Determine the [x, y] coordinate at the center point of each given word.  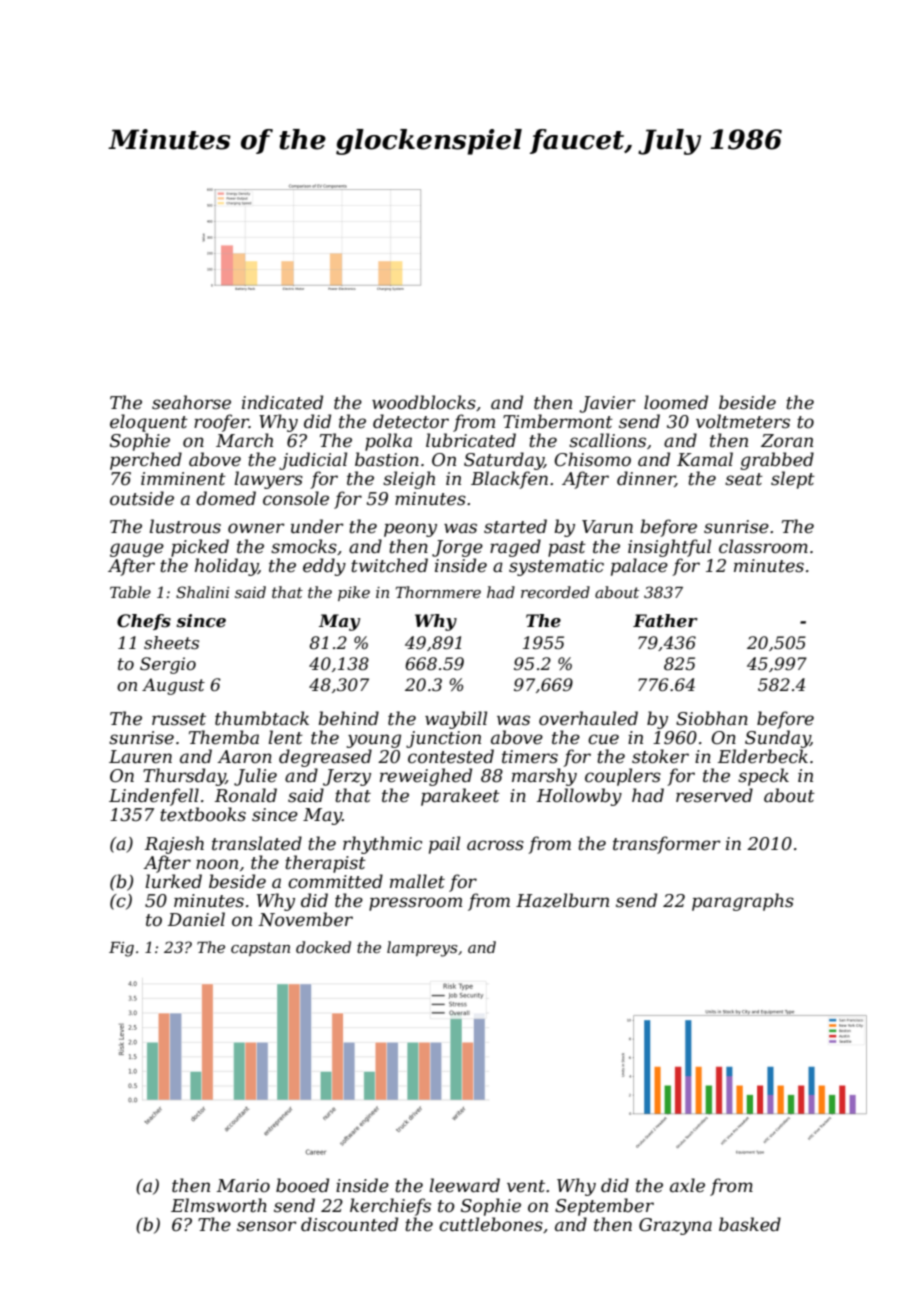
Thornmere [438, 592]
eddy [324, 567]
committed [335, 881]
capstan [260, 949]
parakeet [460, 797]
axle [687, 1185]
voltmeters [743, 421]
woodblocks [424, 402]
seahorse [191, 402]
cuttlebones [491, 1224]
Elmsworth [219, 1205]
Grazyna [675, 1226]
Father [665, 620]
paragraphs [743, 902]
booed [302, 1185]
